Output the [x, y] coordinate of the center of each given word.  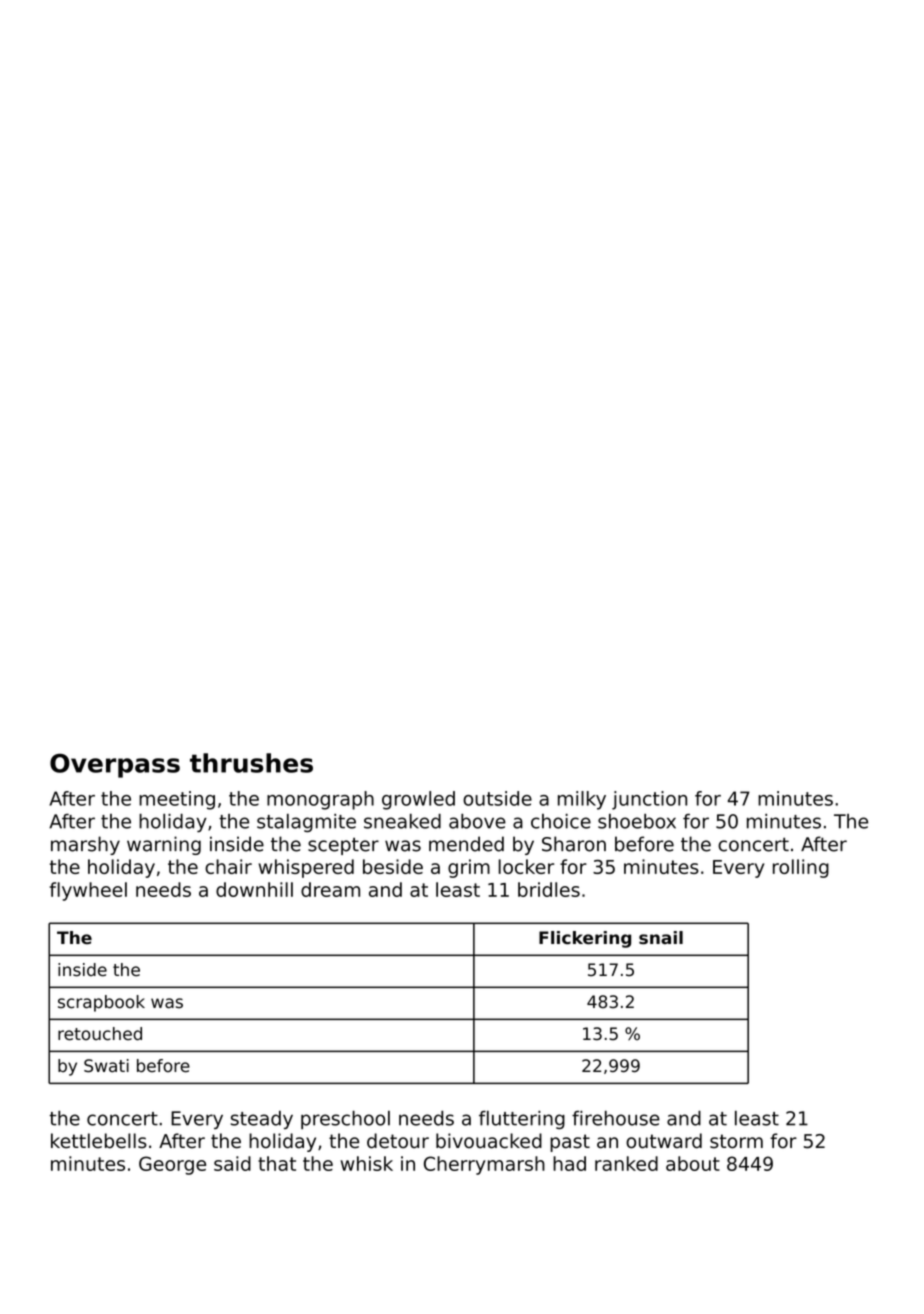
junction [649, 800]
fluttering [522, 1120]
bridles [549, 889]
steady [262, 1120]
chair [228, 866]
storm [736, 1141]
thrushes [251, 763]
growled [418, 800]
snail [661, 938]
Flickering [585, 939]
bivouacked [489, 1141]
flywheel [88, 891]
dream [330, 889]
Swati [106, 1066]
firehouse [616, 1118]
